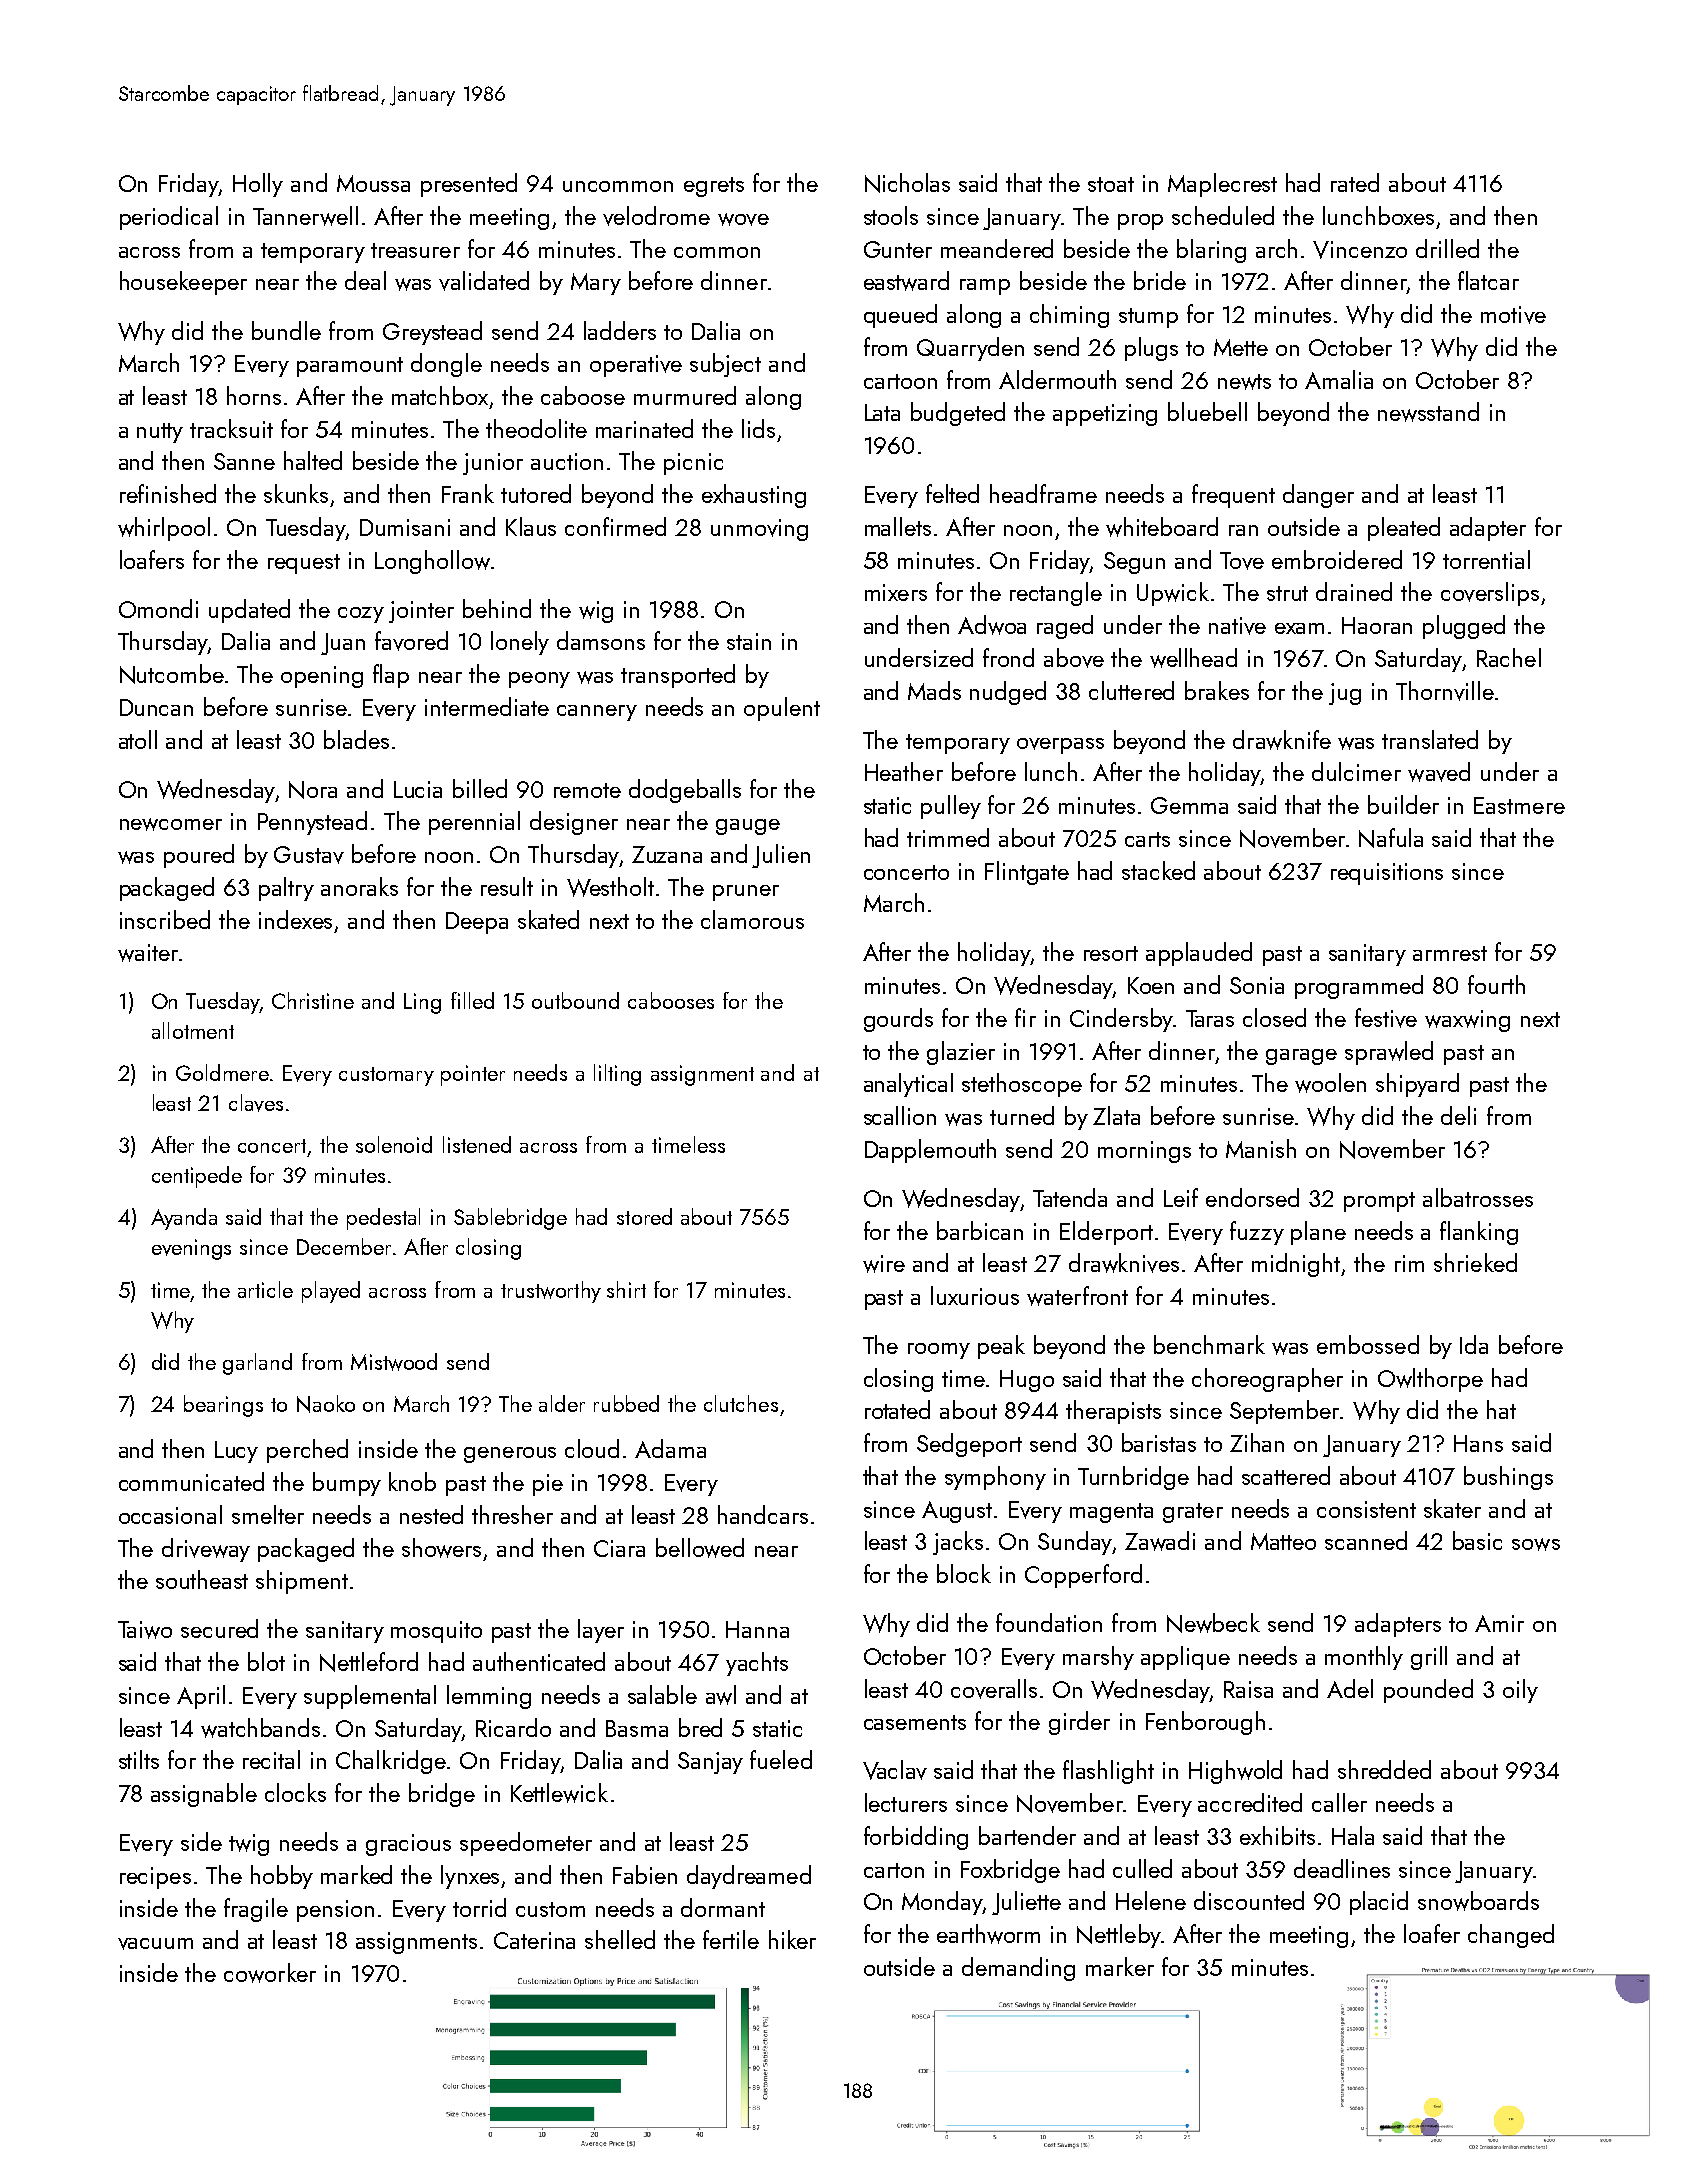 This document has height=2178, width=1683. I want to click on wire, so click(884, 1264).
